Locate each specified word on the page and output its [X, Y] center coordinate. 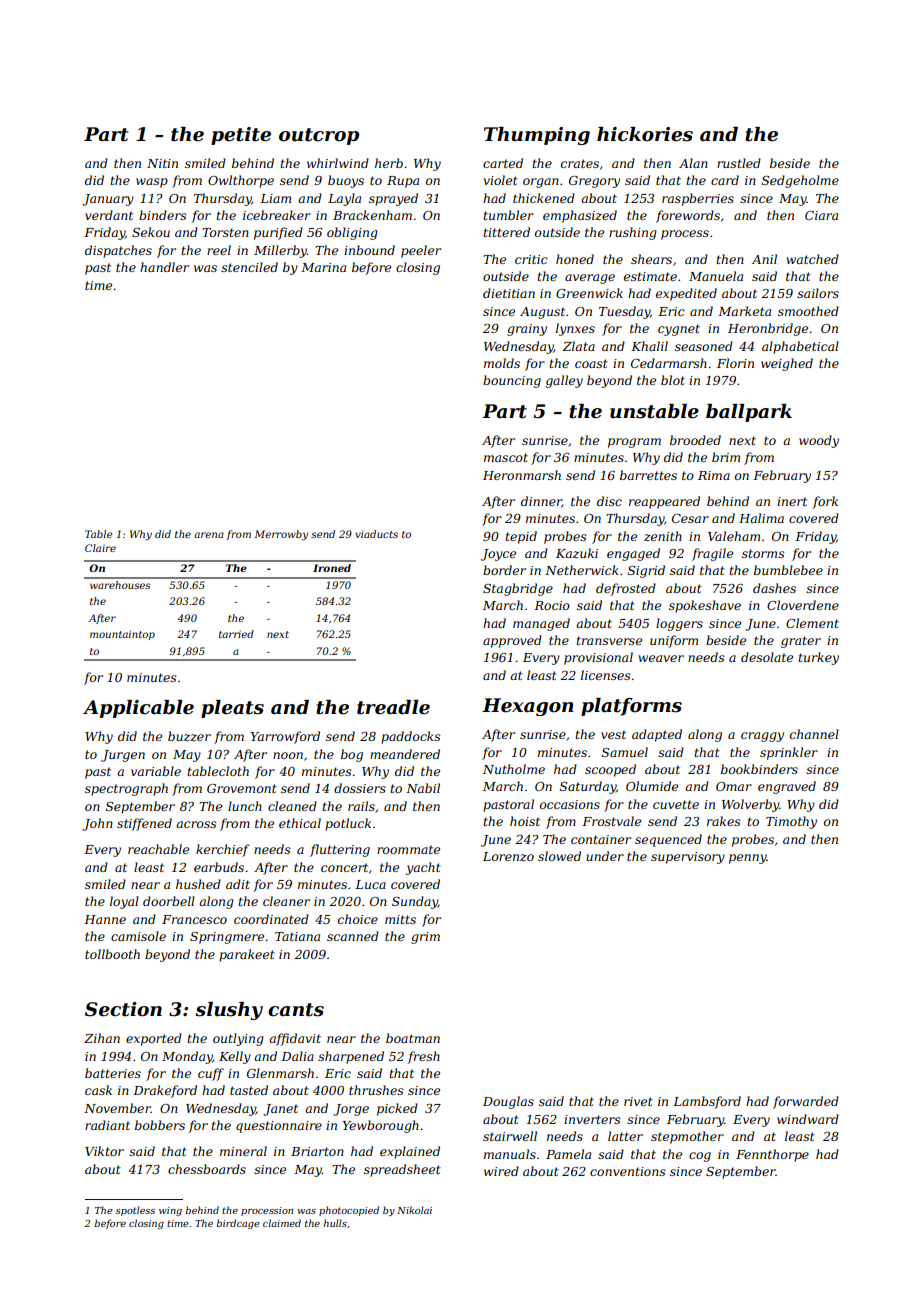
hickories [645, 134]
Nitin [162, 163]
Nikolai [414, 1210]
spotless [135, 1211]
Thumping [537, 136]
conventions [628, 1171]
